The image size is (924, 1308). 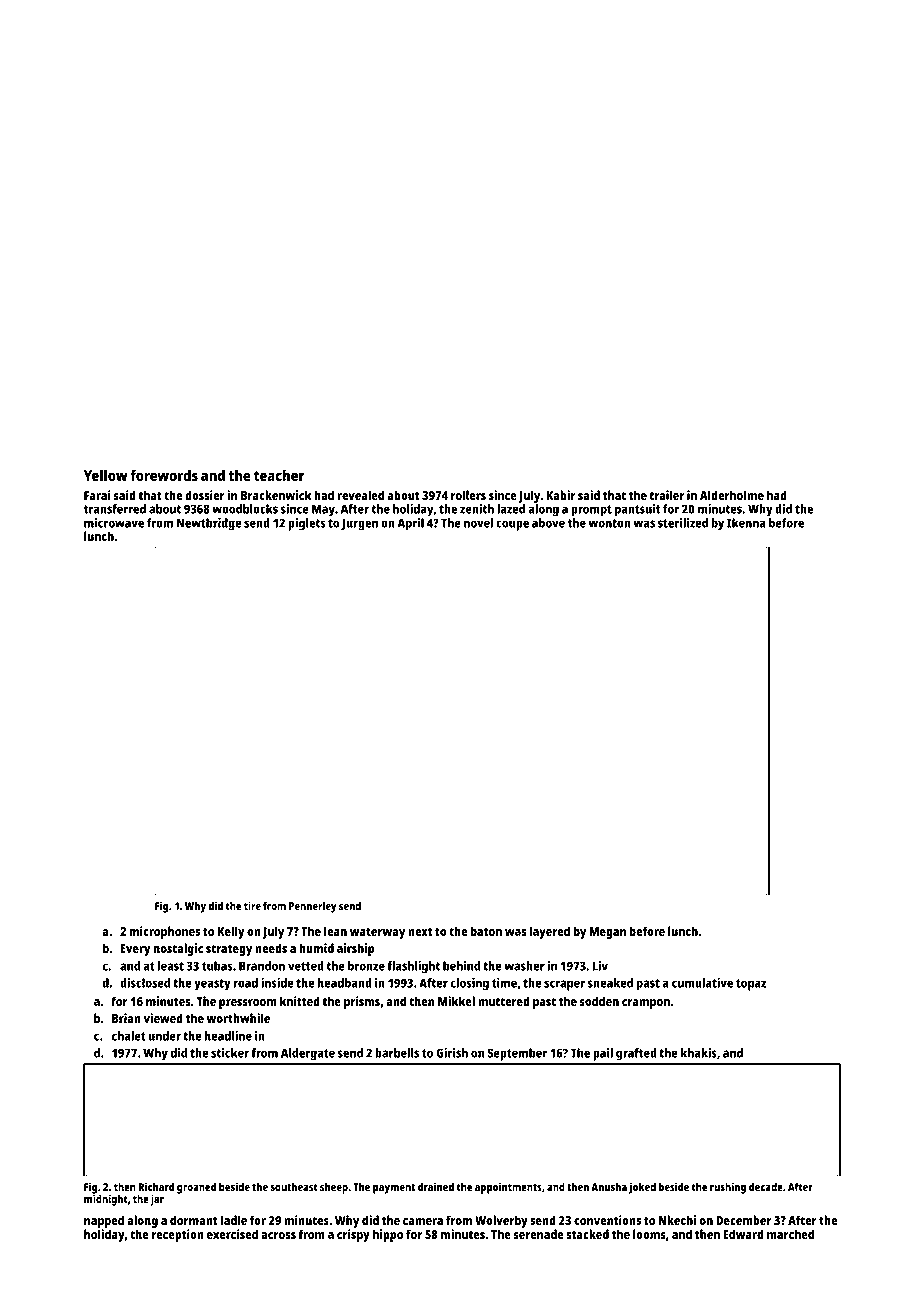 What do you see at coordinates (106, 475) in the document?
I see `Yellow` at bounding box center [106, 475].
